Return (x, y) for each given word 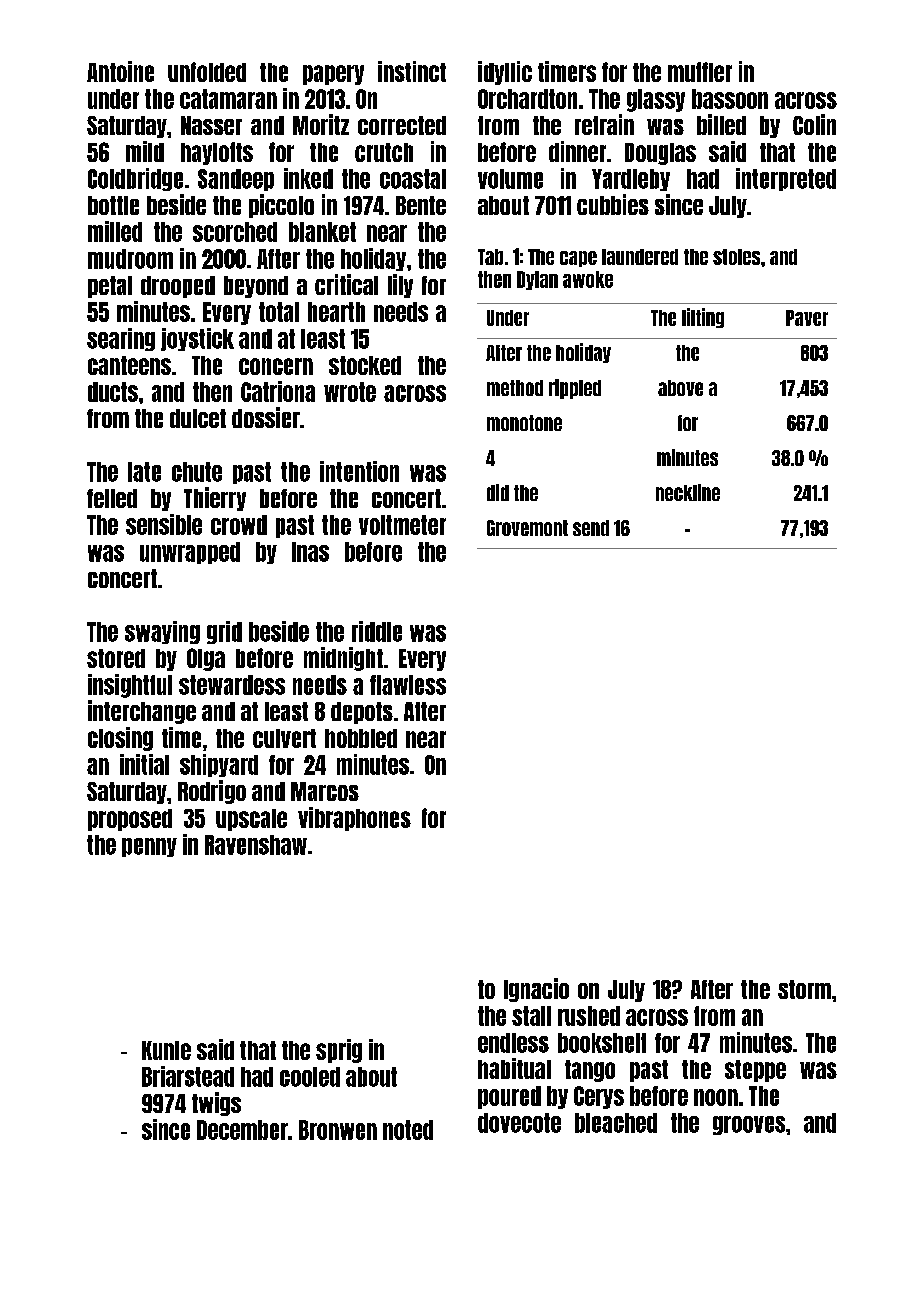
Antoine (120, 71)
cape (578, 259)
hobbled (361, 738)
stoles (736, 257)
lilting (703, 318)
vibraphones (354, 819)
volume (510, 179)
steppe (755, 1071)
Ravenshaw (256, 845)
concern (276, 366)
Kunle (166, 1050)
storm (804, 989)
